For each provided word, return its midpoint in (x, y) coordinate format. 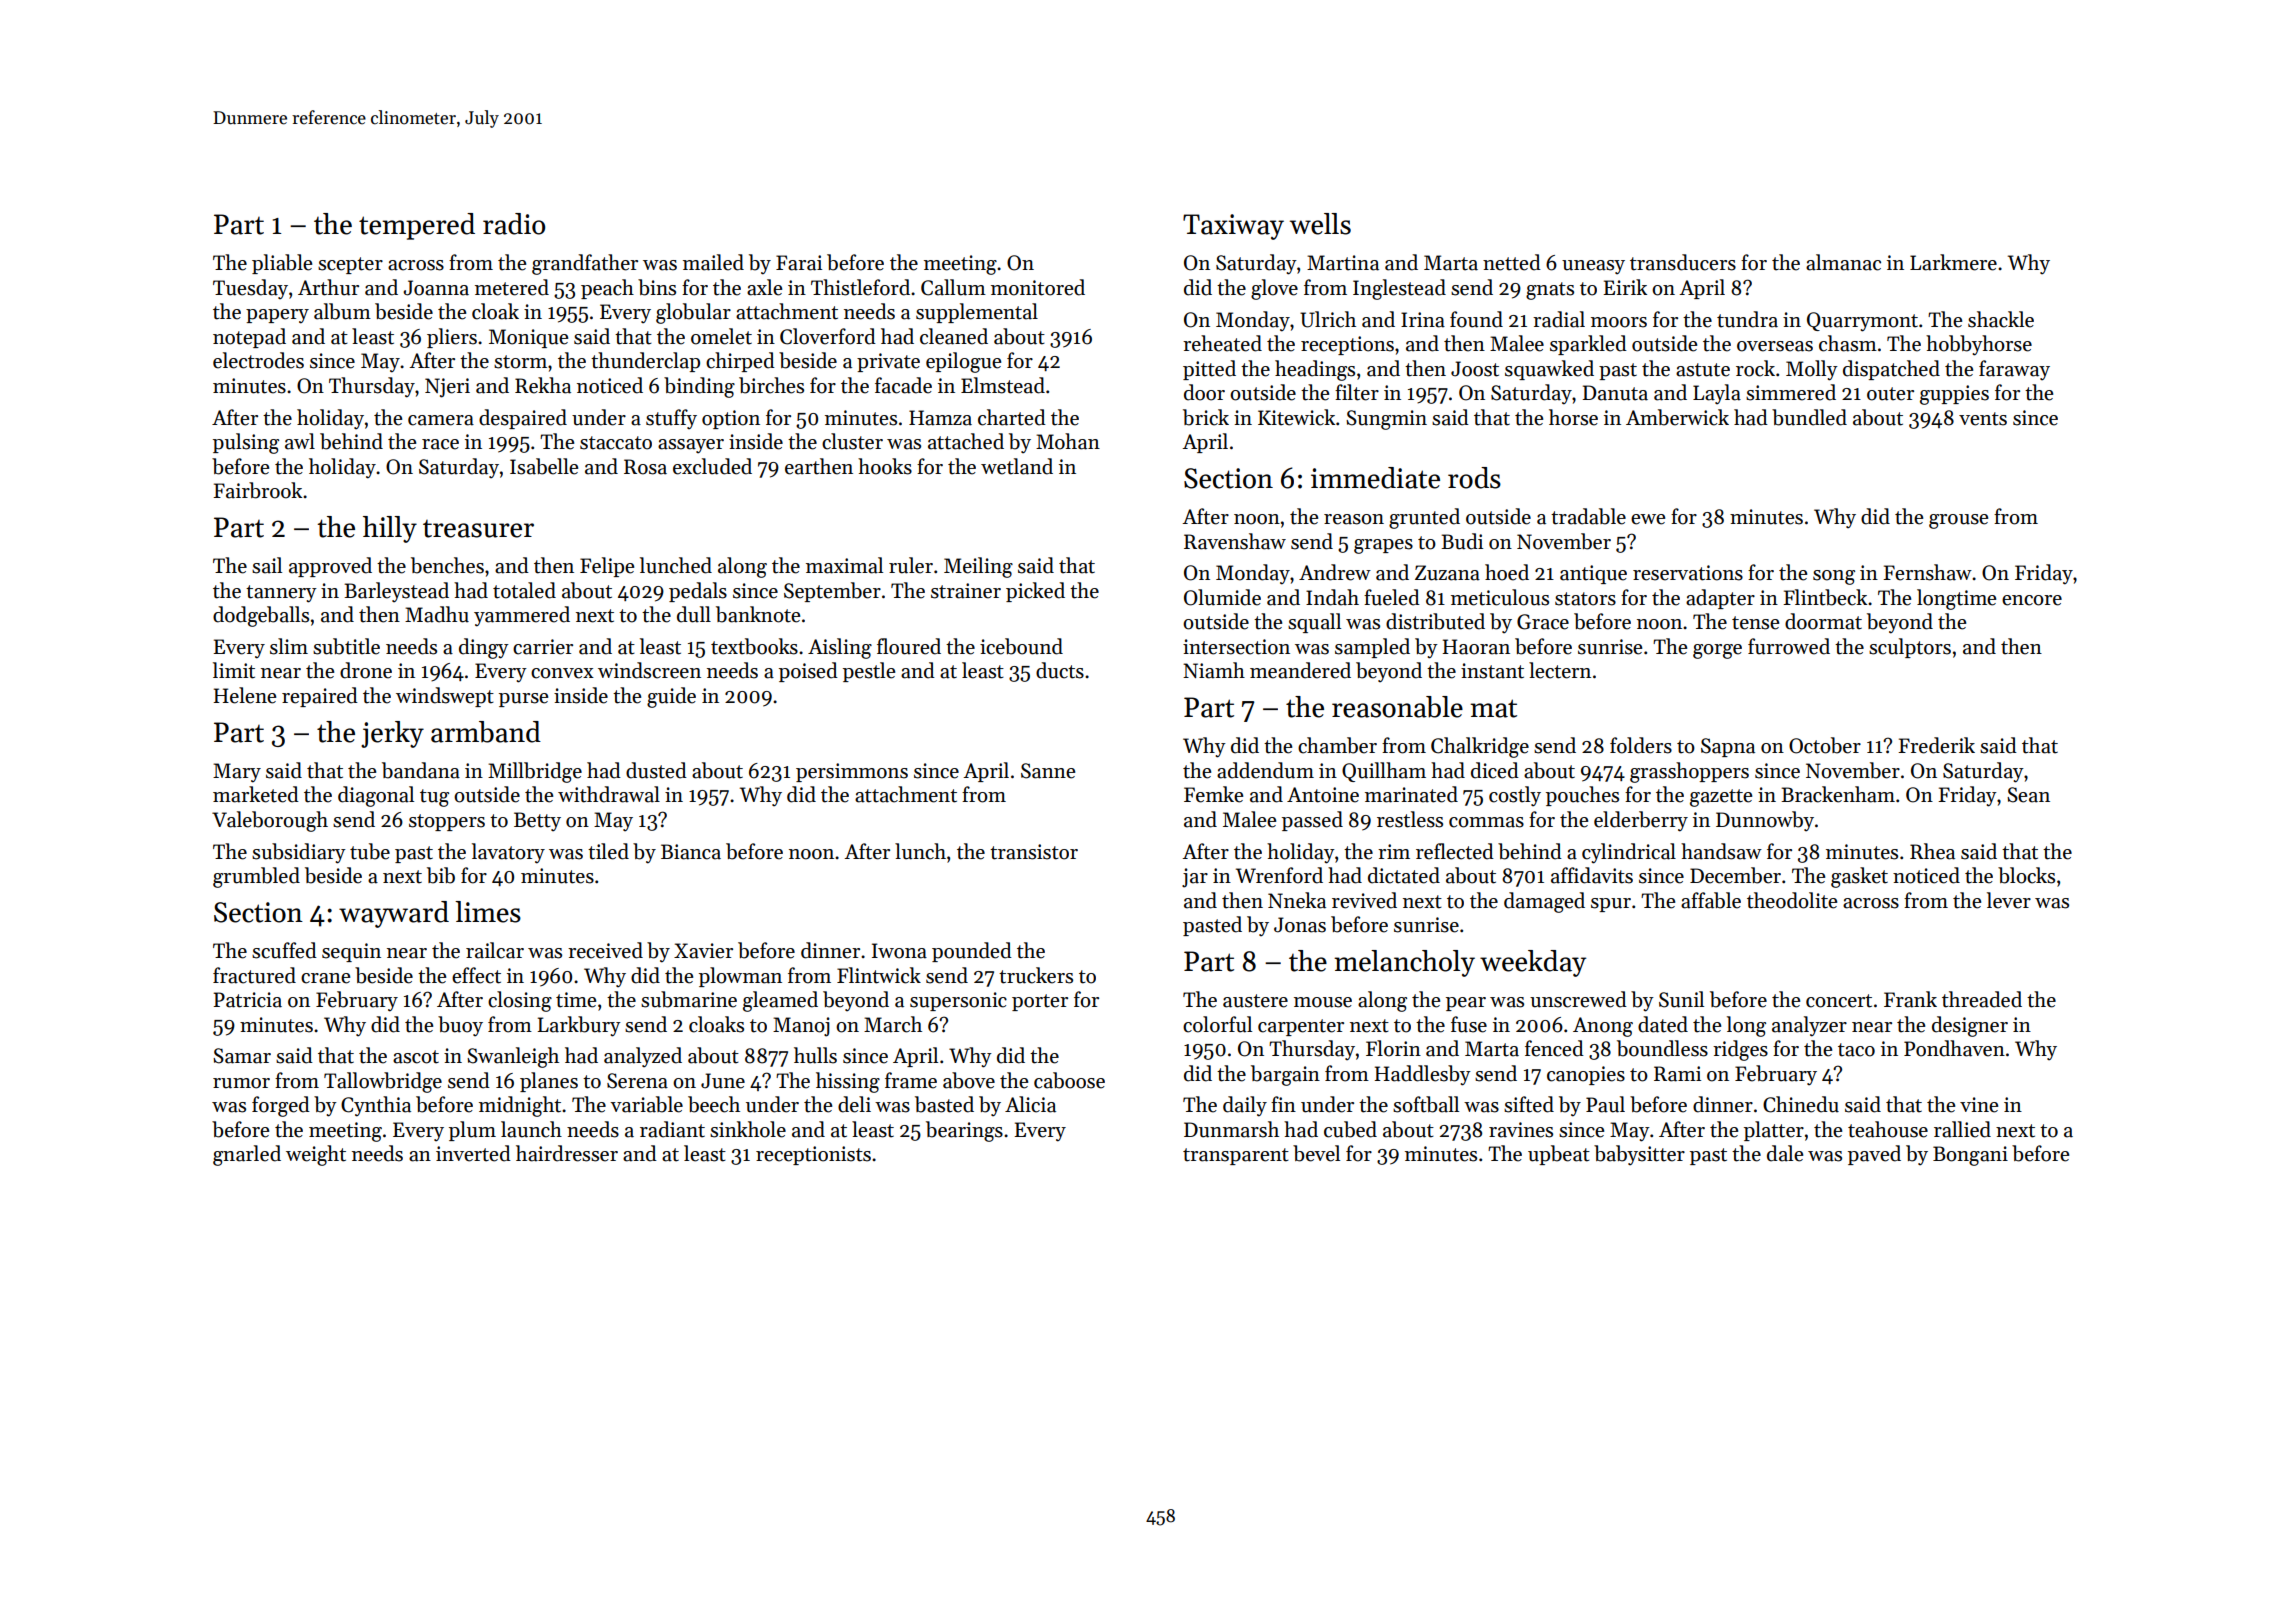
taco (1856, 1050)
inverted (473, 1153)
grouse (1958, 521)
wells (1320, 224)
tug (434, 798)
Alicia (1030, 1104)
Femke (1213, 794)
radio (514, 224)
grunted (1424, 518)
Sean (2028, 795)
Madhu (437, 614)
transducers (1683, 262)
